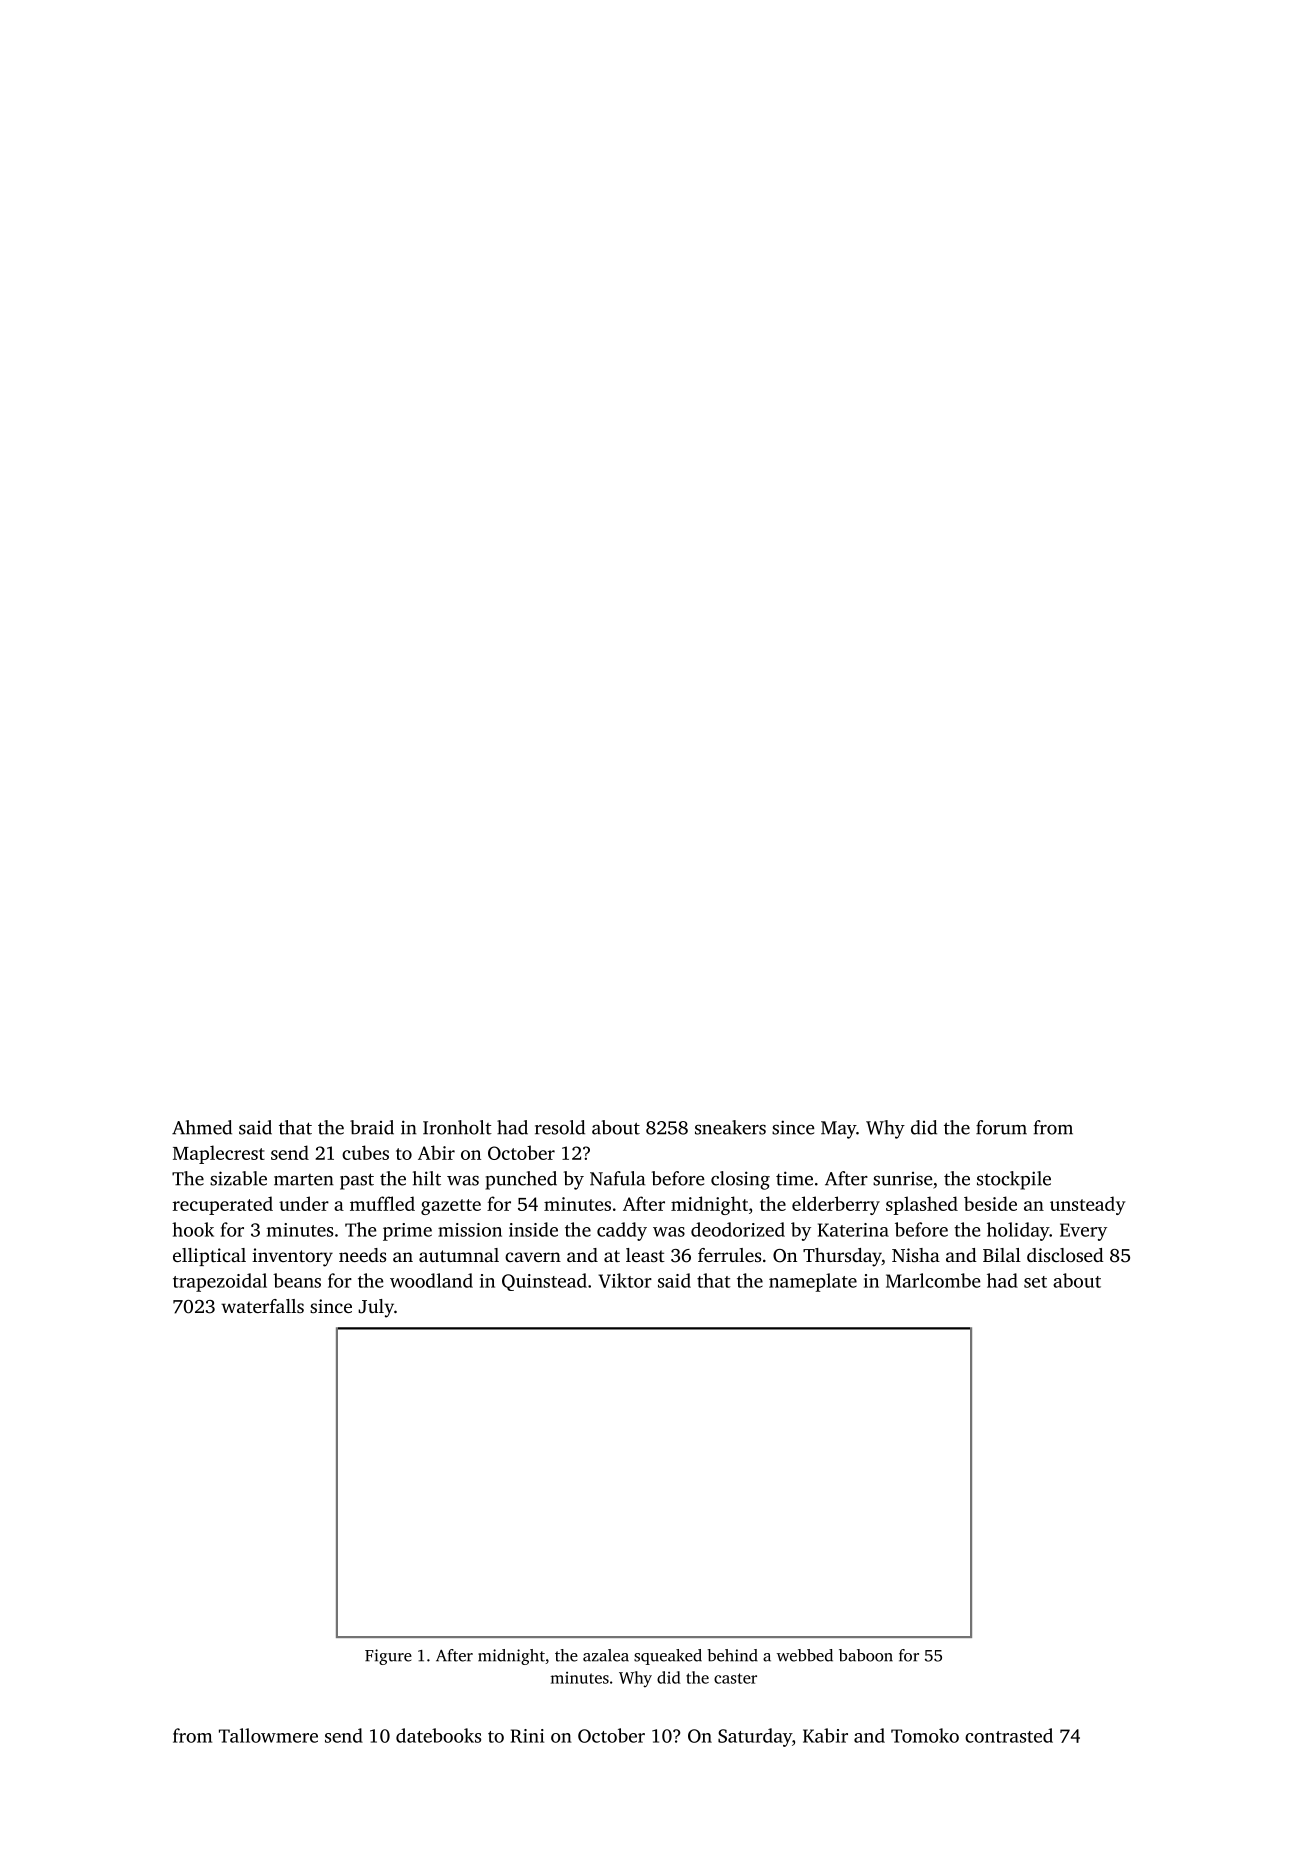  Describe the element at coordinates (1035, 1282) in the document. I see `set` at that location.
